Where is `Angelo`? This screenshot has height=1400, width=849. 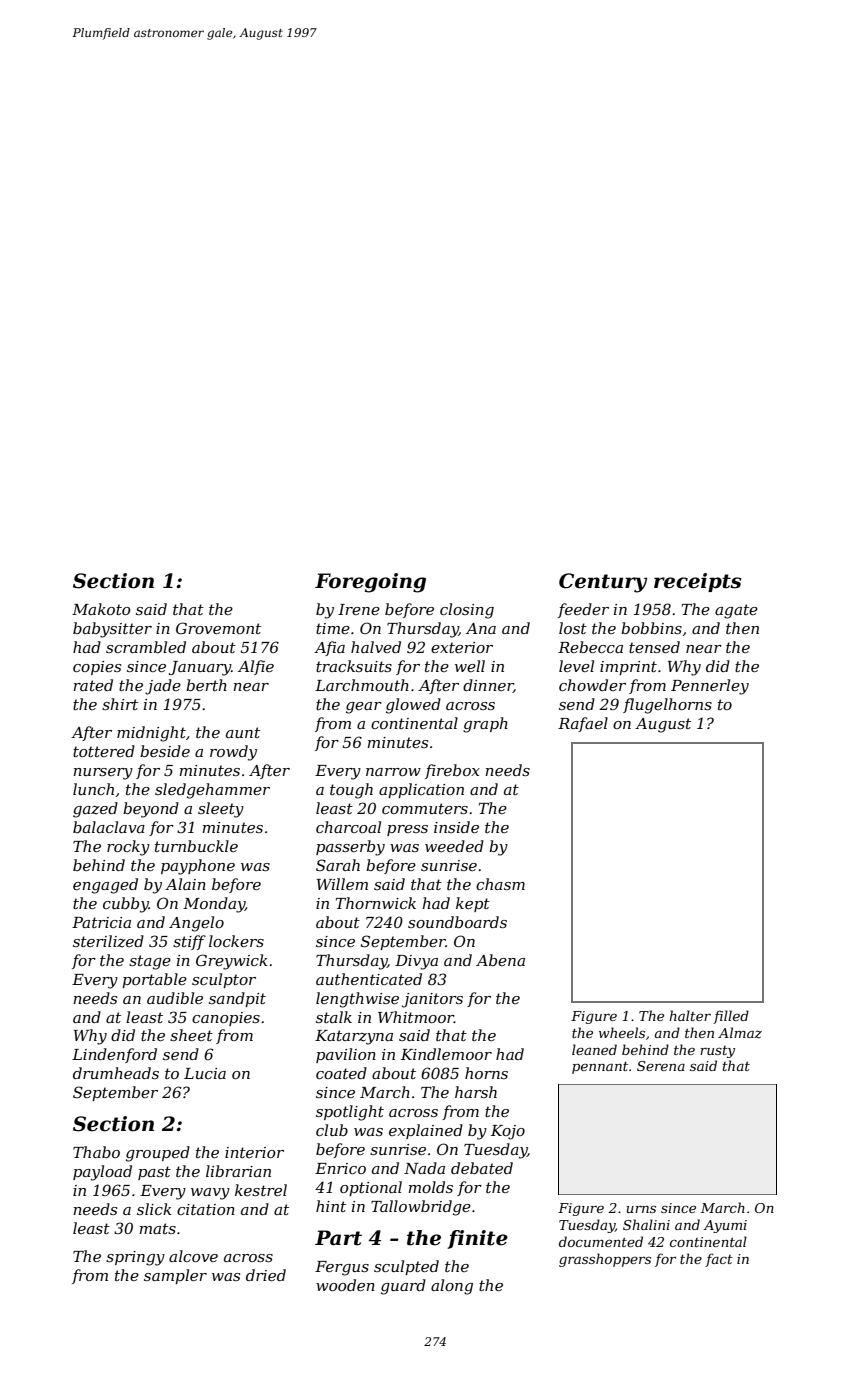
Angelo is located at coordinates (196, 924).
